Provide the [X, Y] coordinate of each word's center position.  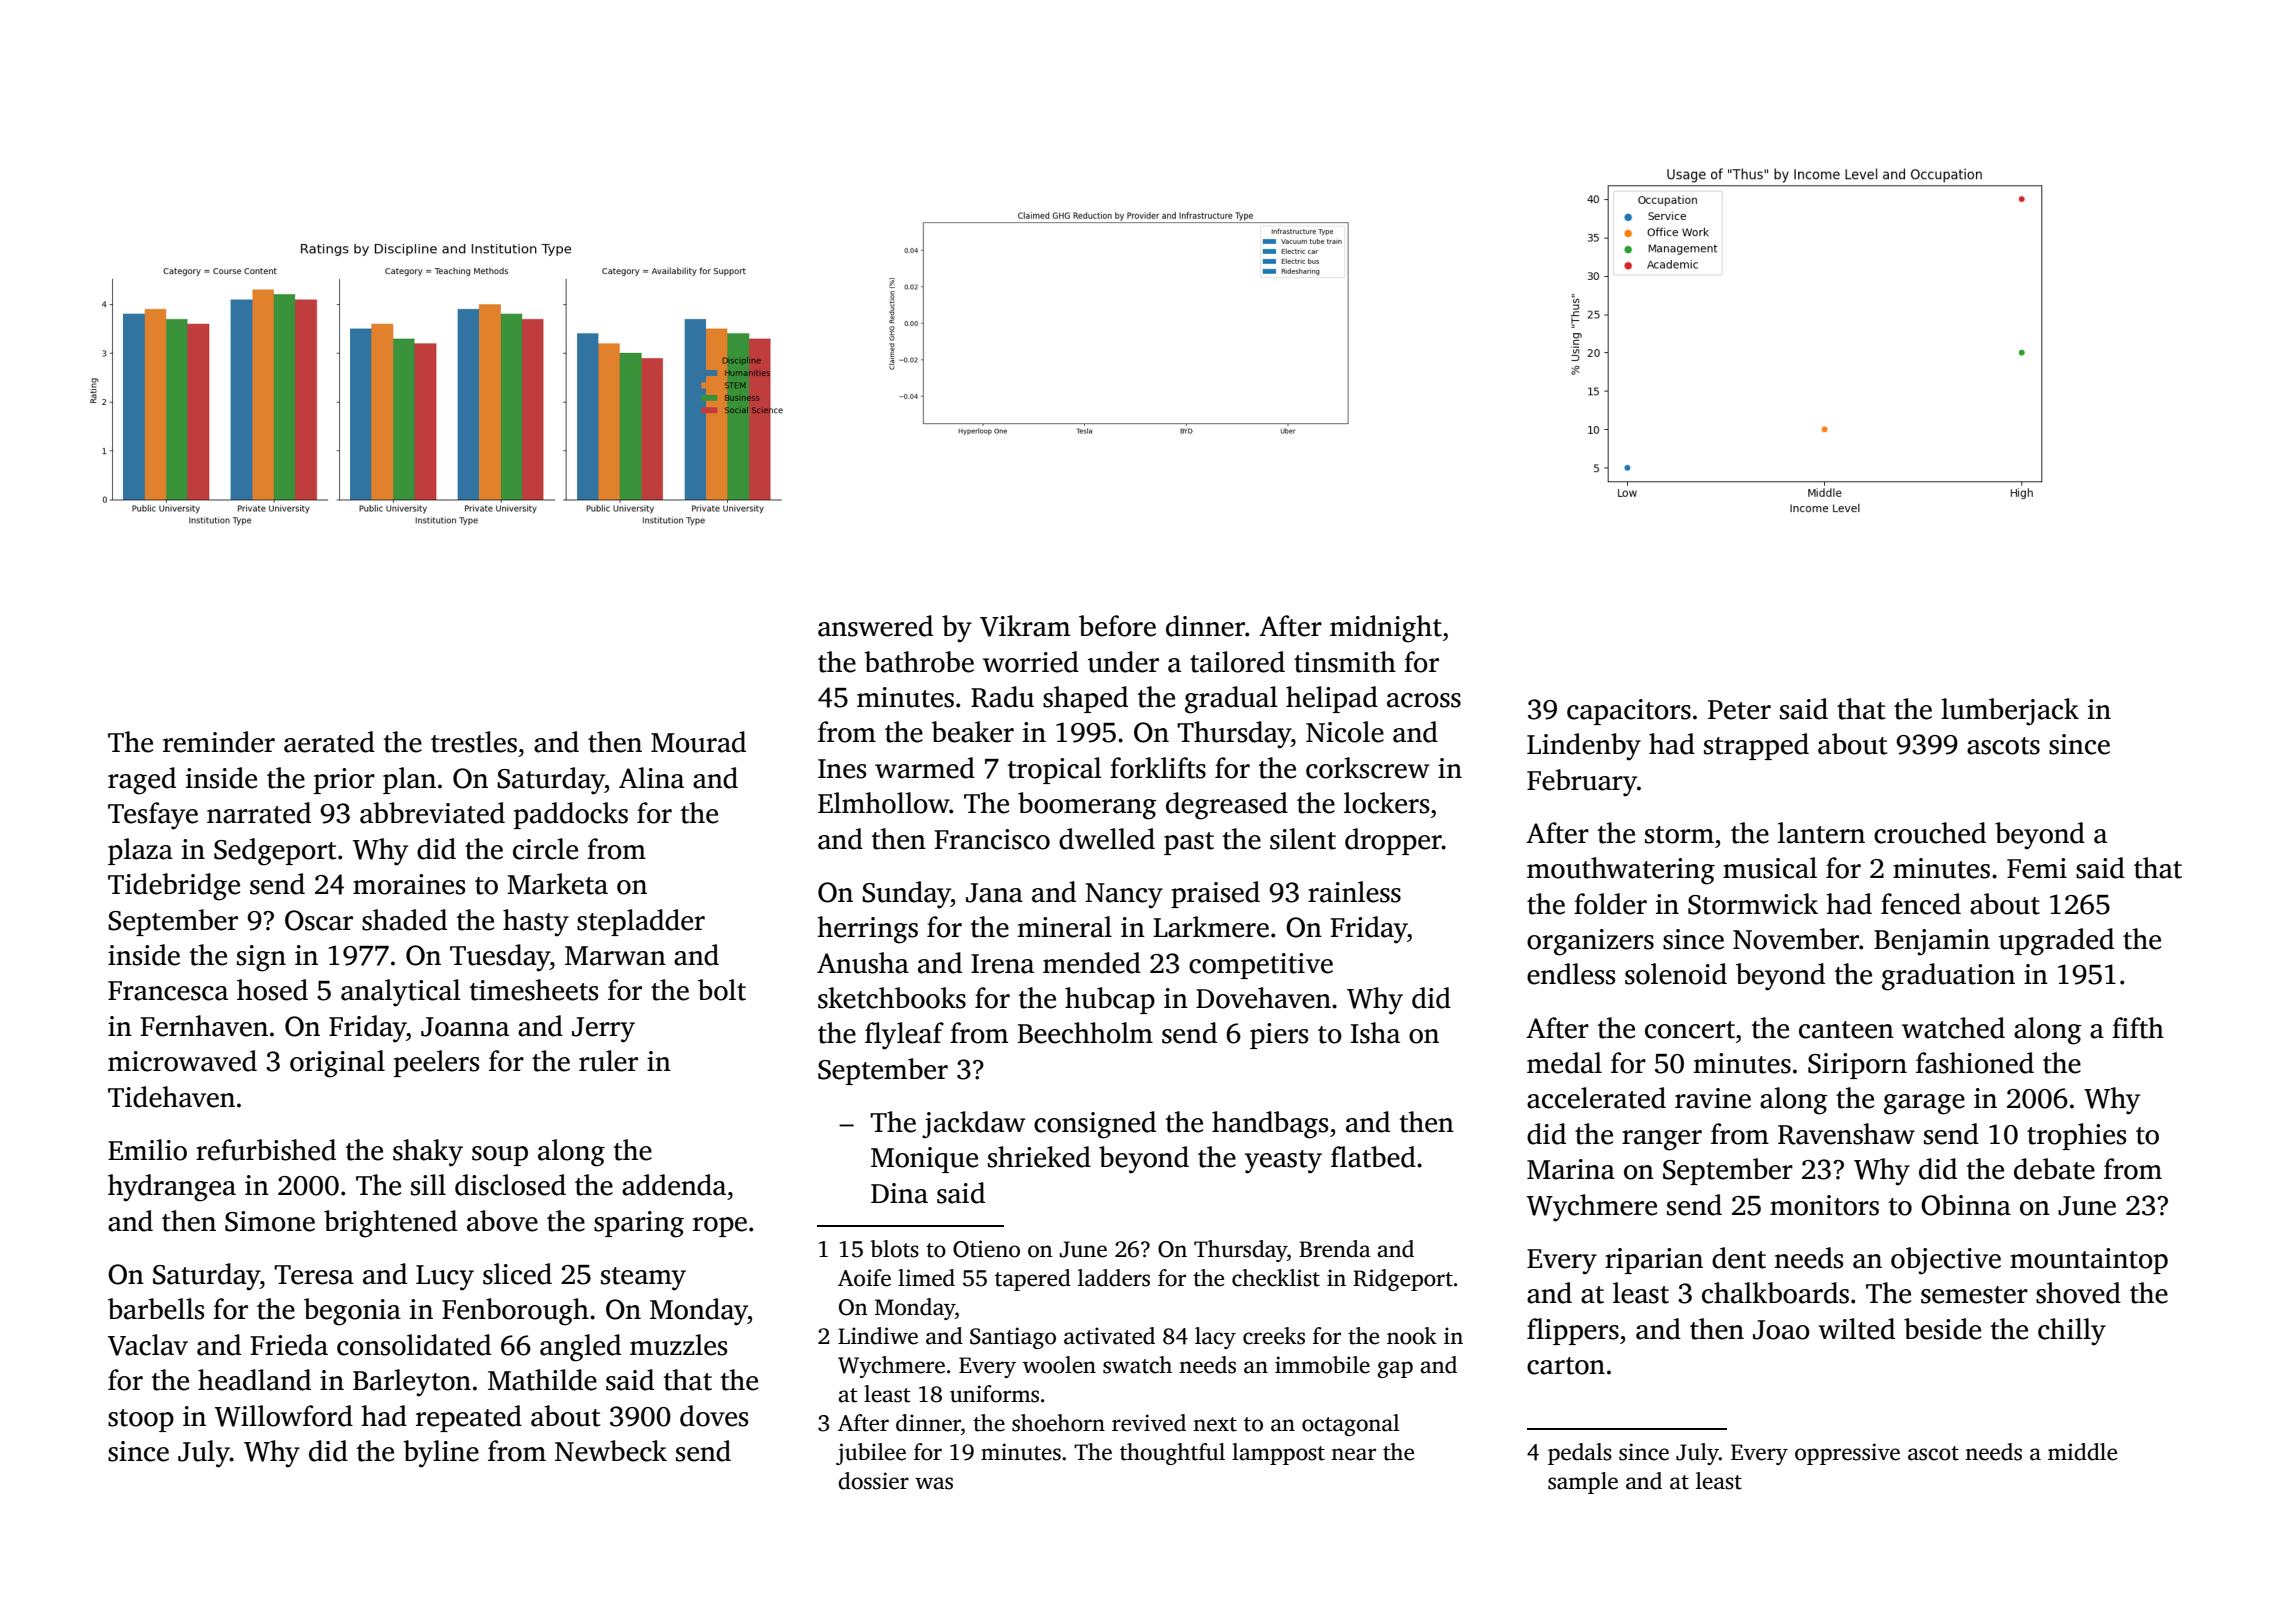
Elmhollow [884, 803]
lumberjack [2010, 712]
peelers [436, 1063]
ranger [1662, 1140]
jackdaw [973, 1125]
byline [441, 1454]
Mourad [698, 742]
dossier [873, 1481]
